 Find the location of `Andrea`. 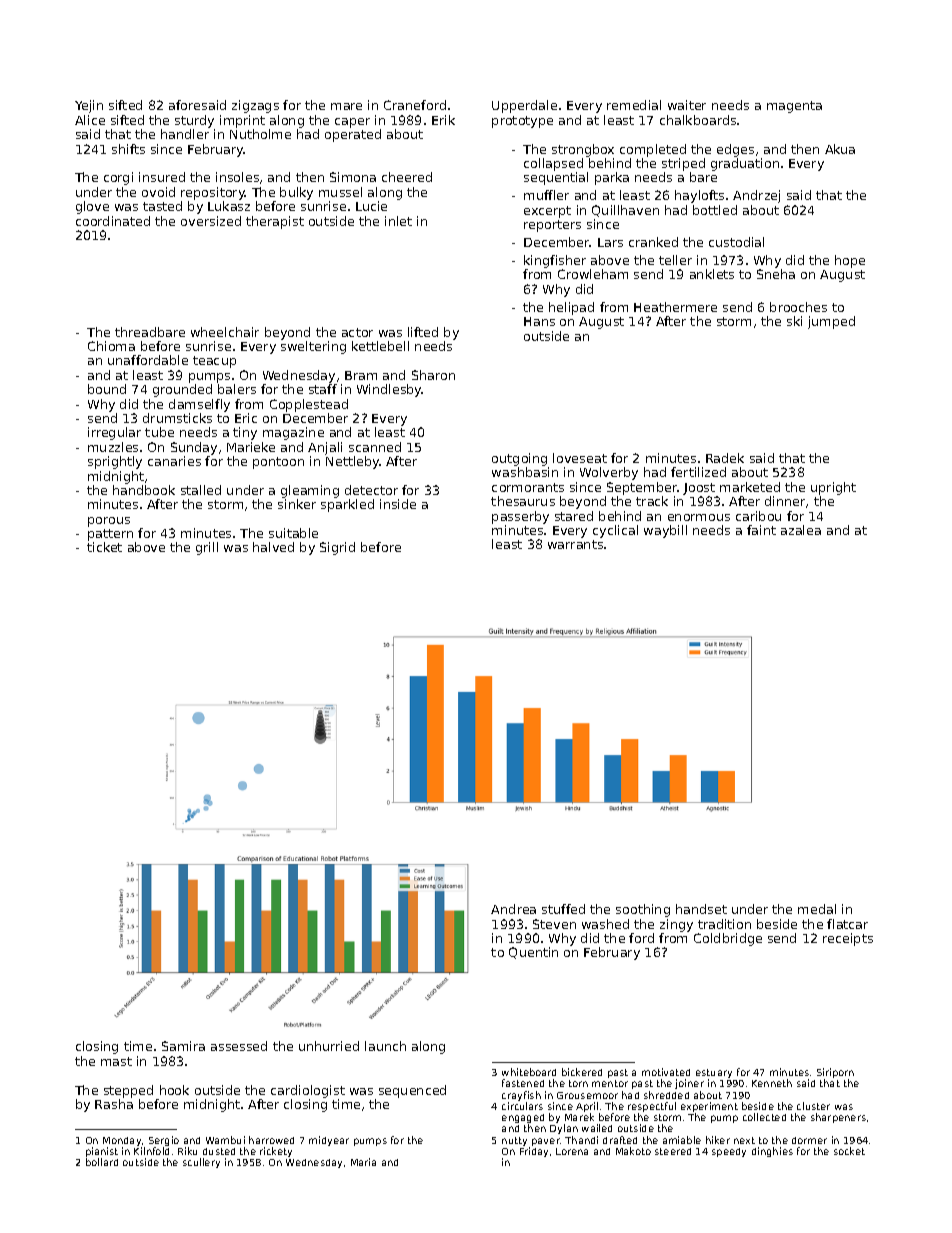

Andrea is located at coordinates (513, 909).
